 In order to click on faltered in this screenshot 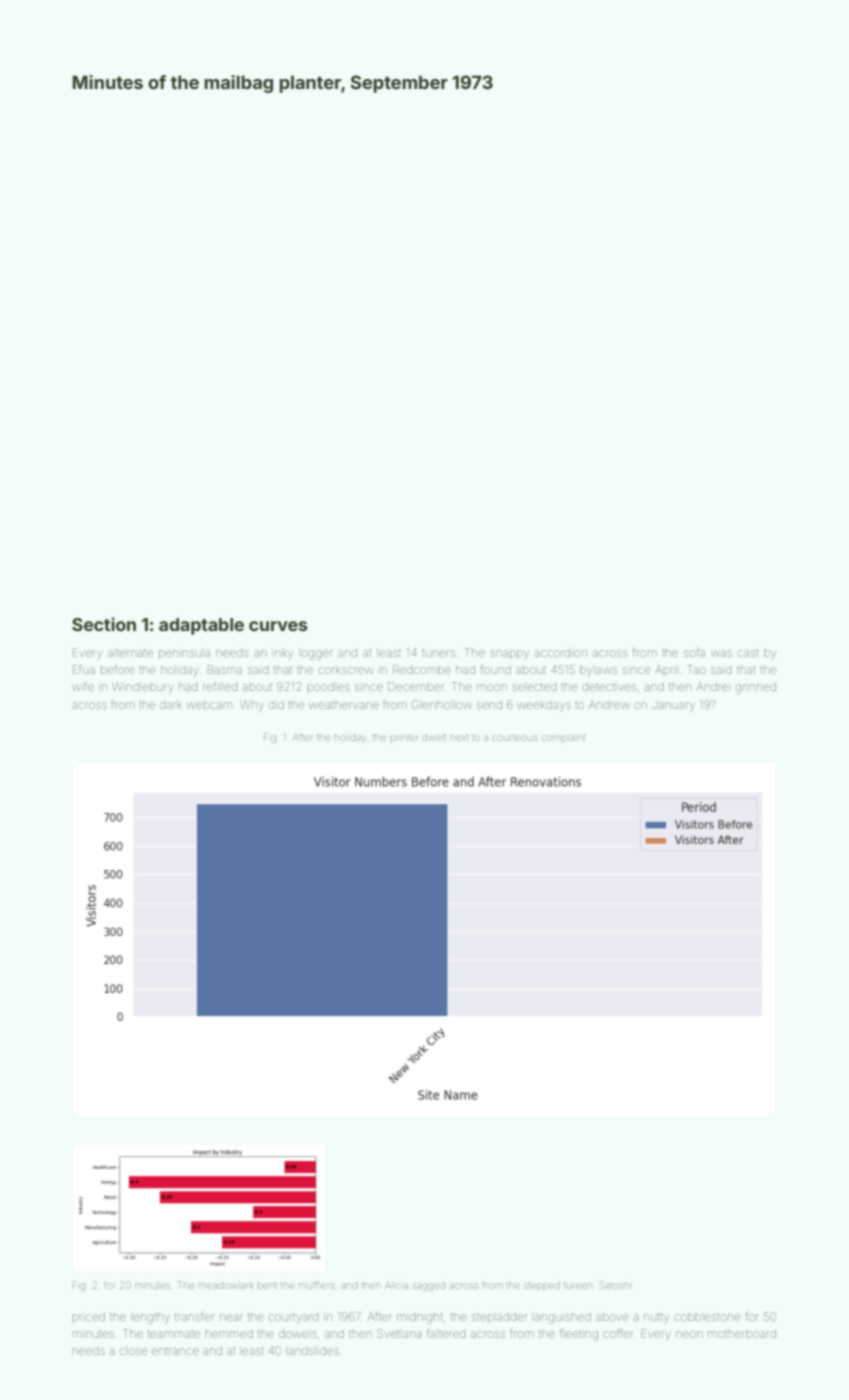, I will do `click(446, 1333)`.
